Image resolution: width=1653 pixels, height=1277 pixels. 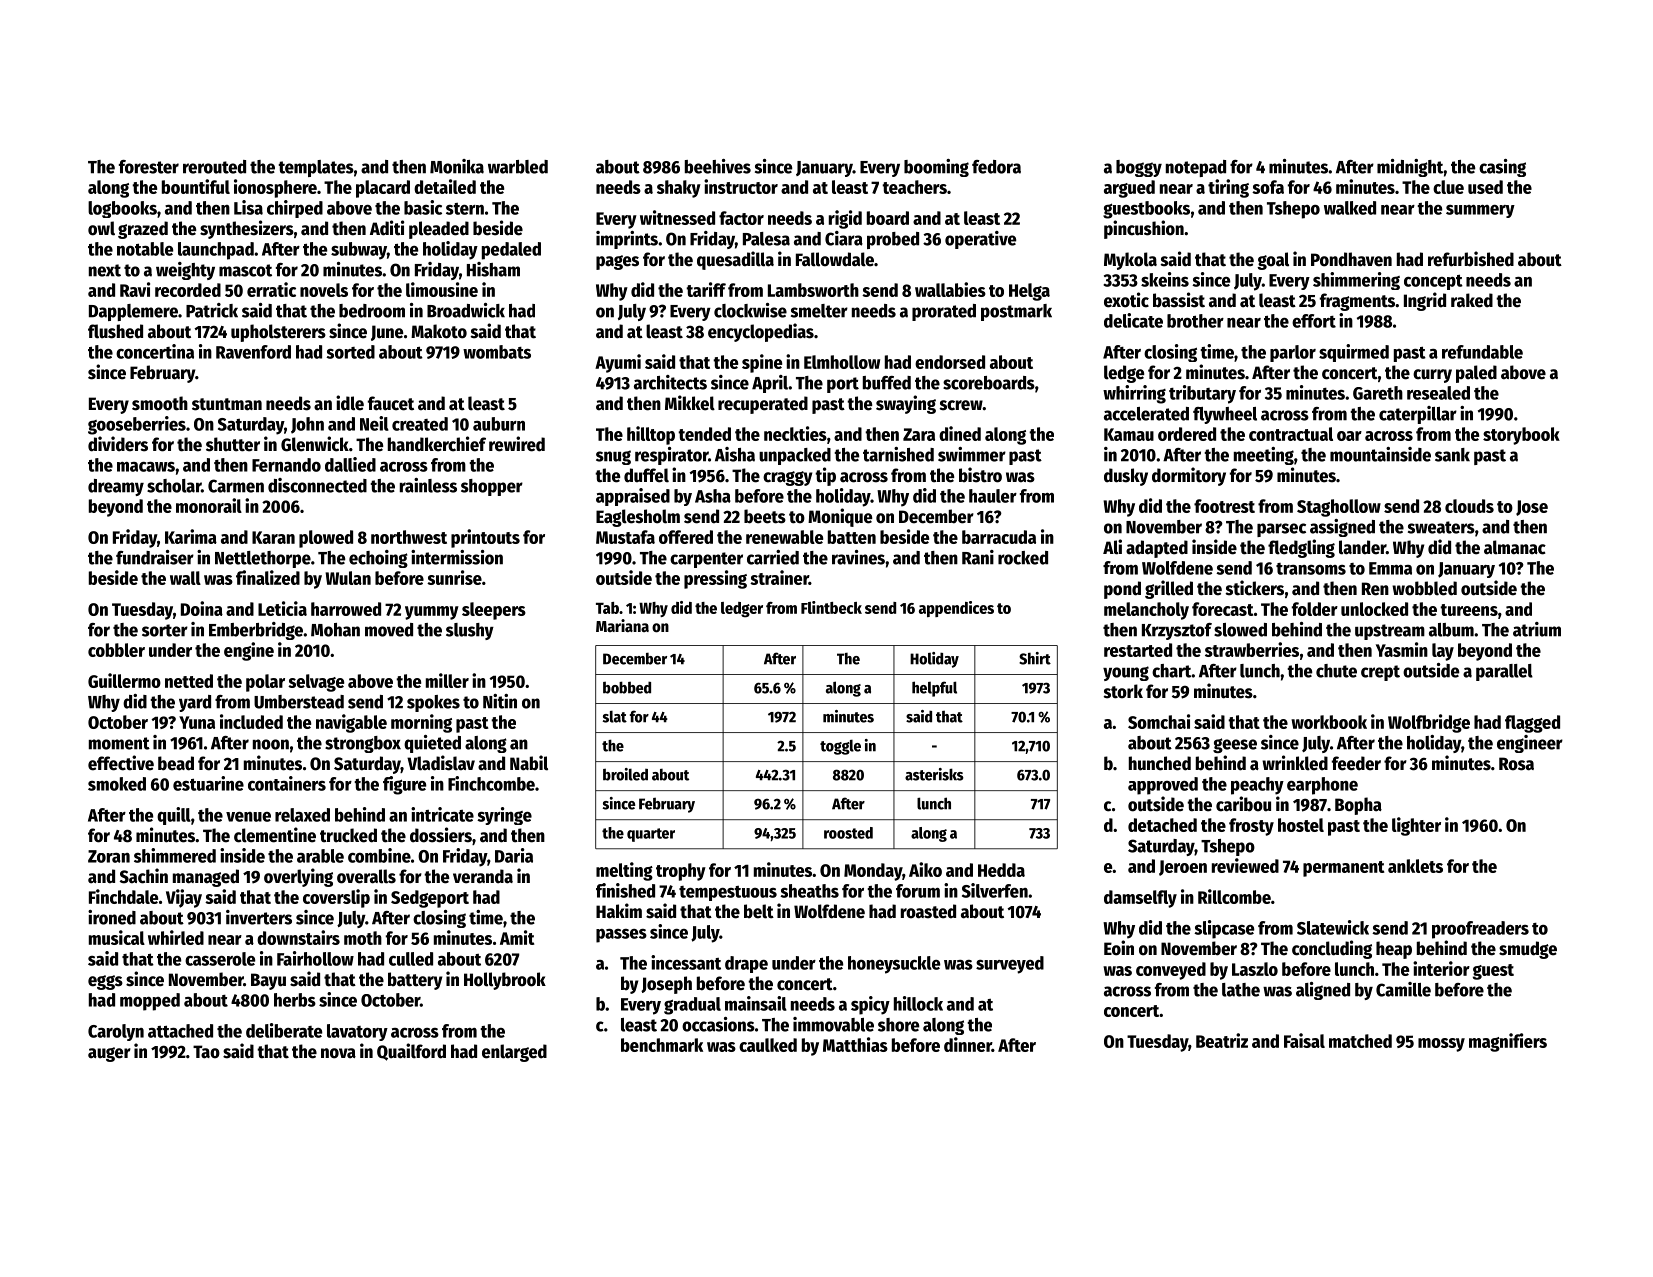 What do you see at coordinates (622, 625) in the page?
I see `Mariana` at bounding box center [622, 625].
